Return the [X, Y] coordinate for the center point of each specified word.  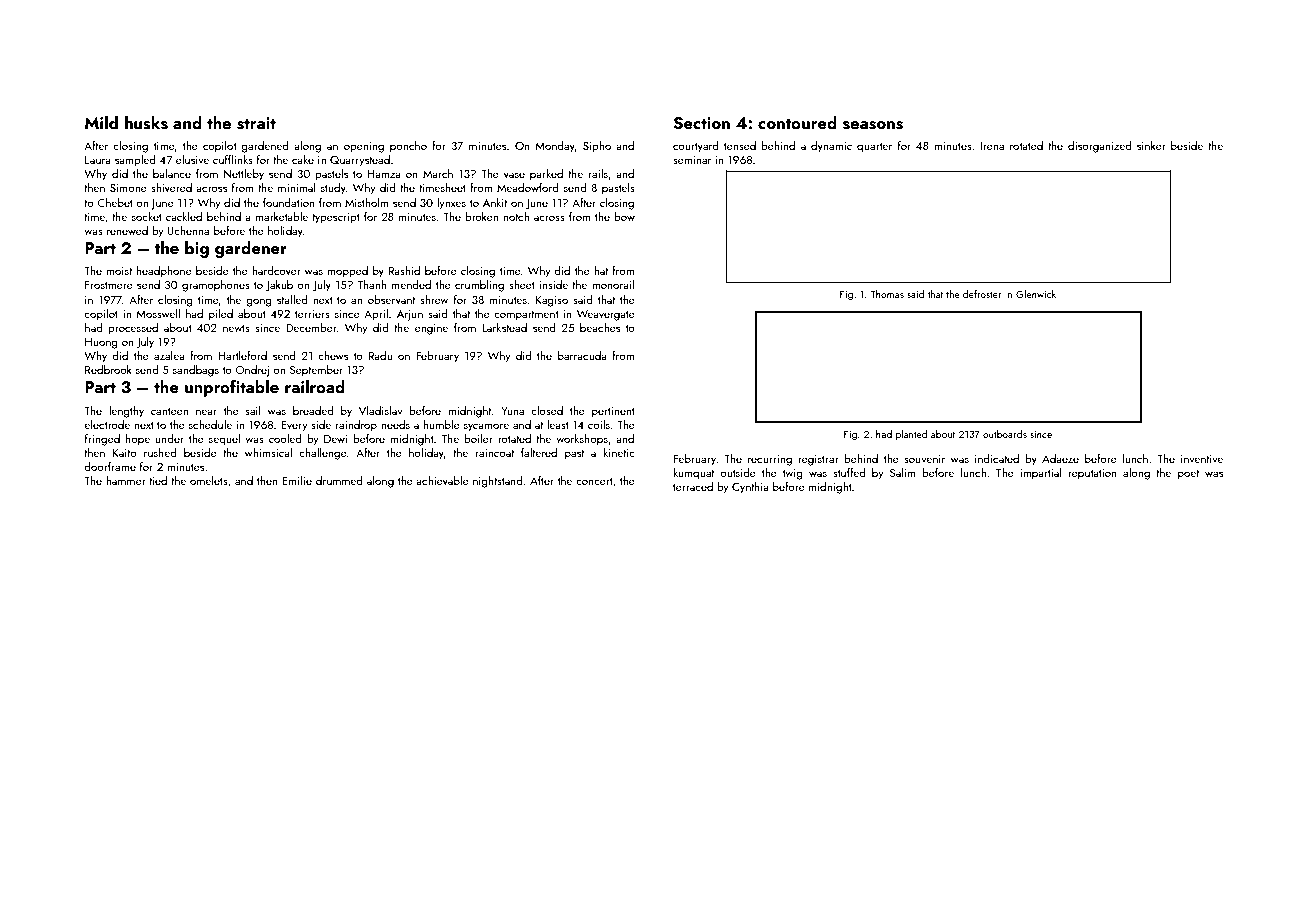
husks [146, 123]
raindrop [356, 426]
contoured [797, 122]
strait [256, 123]
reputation [1093, 474]
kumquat [693, 474]
